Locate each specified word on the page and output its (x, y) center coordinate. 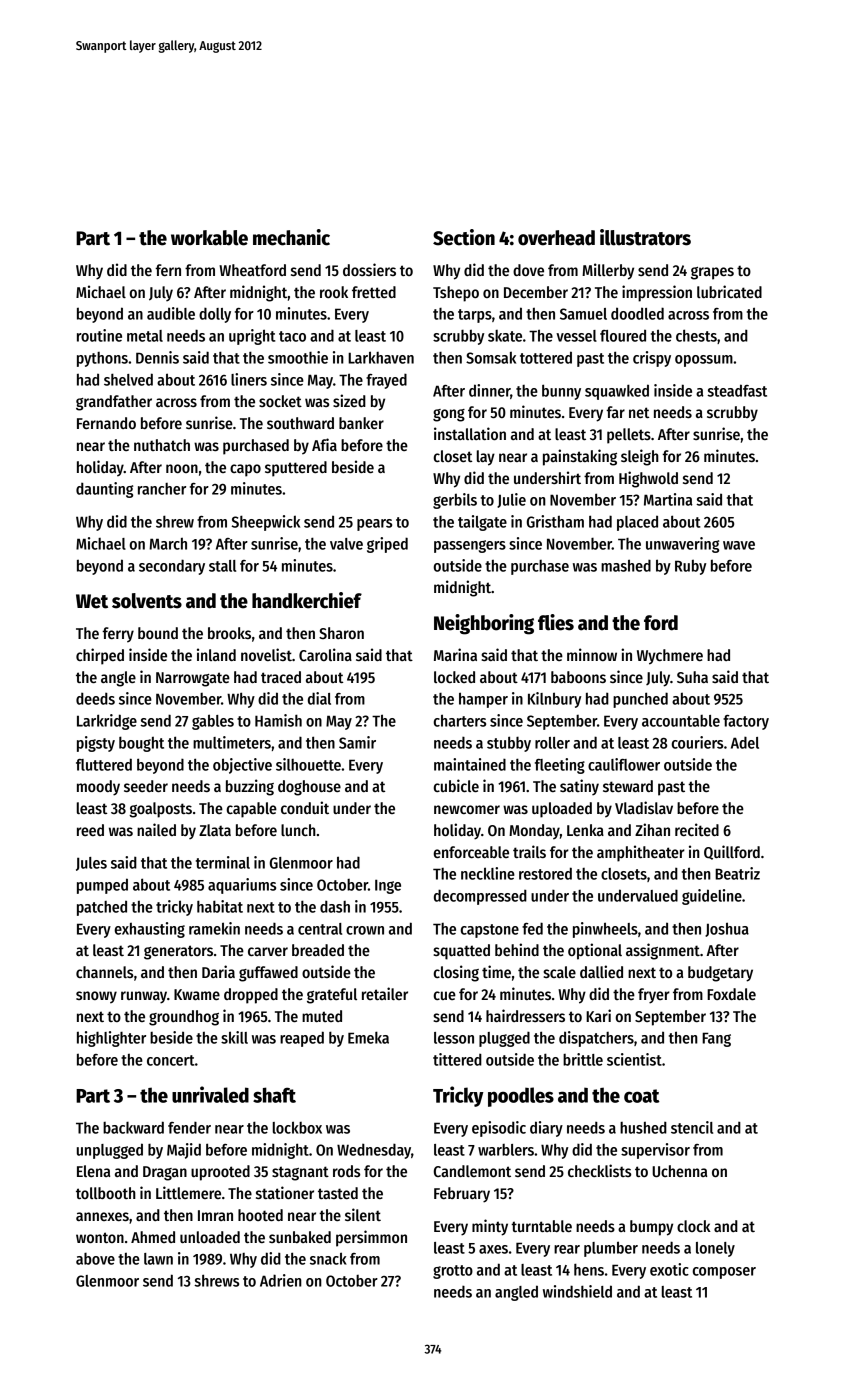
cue (445, 995)
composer (724, 1273)
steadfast (737, 390)
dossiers (369, 269)
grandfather (114, 403)
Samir (357, 742)
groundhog (184, 1018)
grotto (453, 1272)
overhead (556, 238)
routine (99, 335)
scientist (634, 1059)
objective (242, 766)
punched (640, 700)
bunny (561, 392)
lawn (158, 1259)
